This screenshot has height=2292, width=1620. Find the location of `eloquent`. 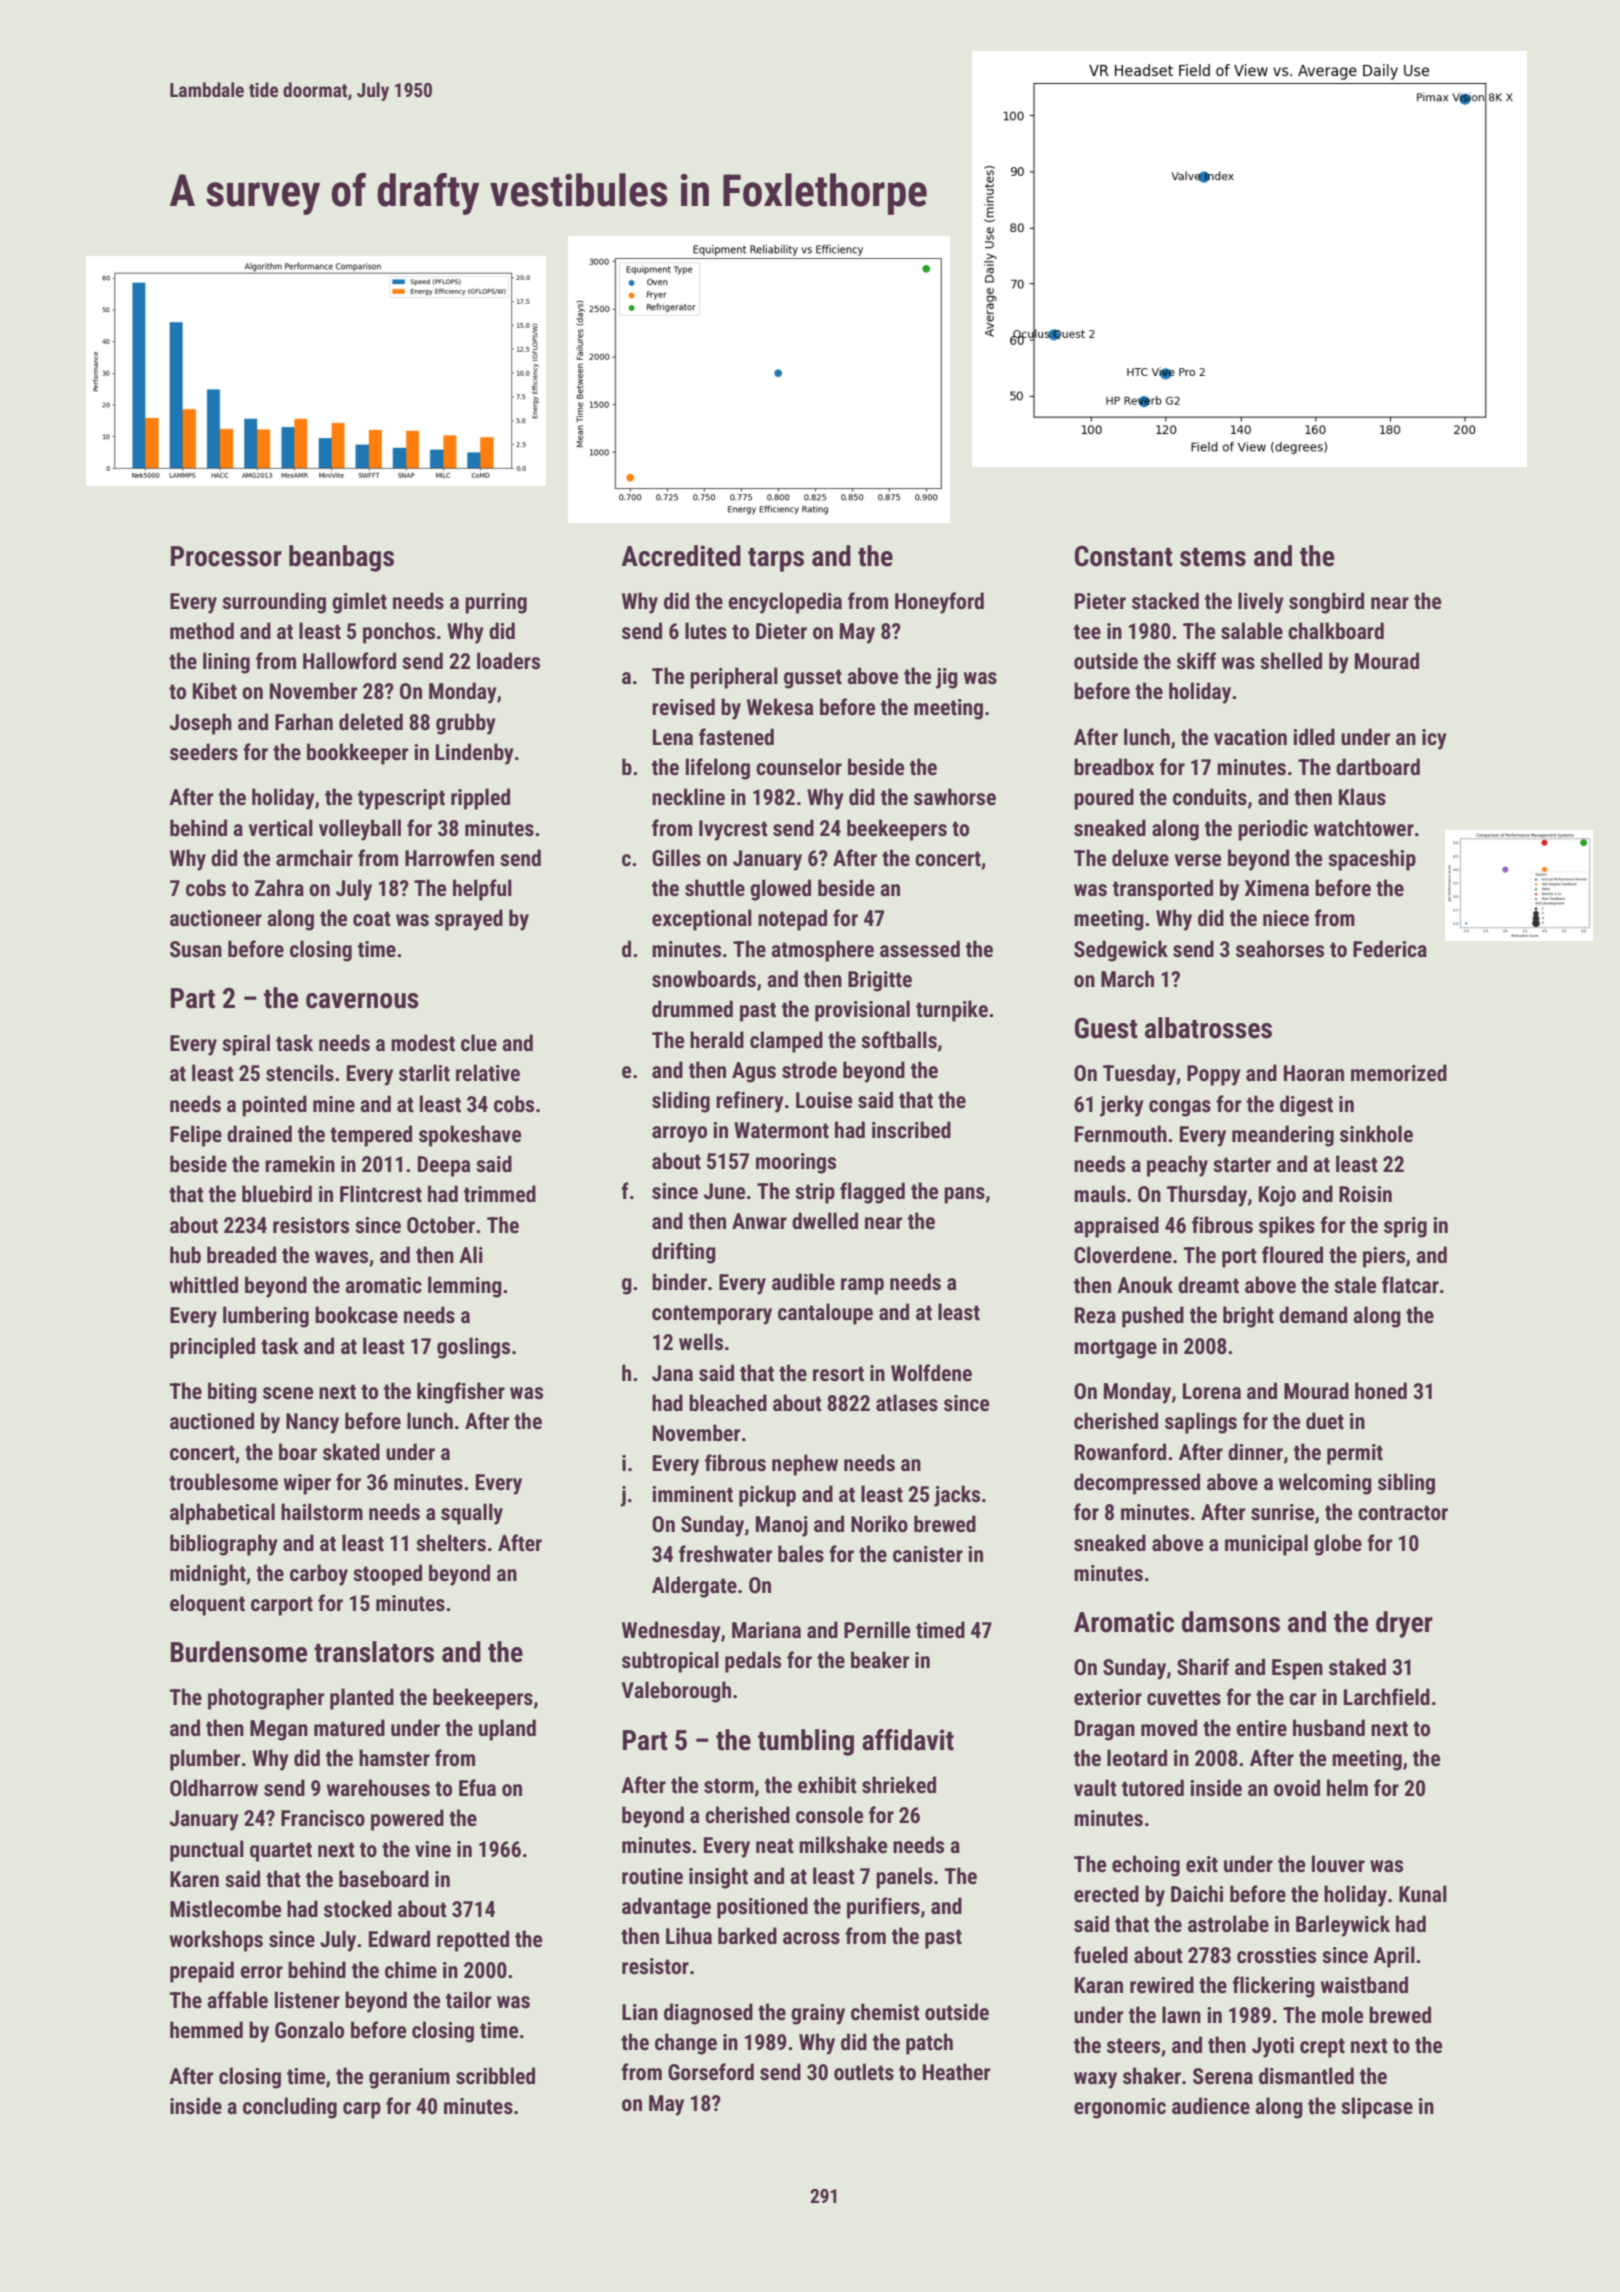

eloquent is located at coordinates (207, 1605).
